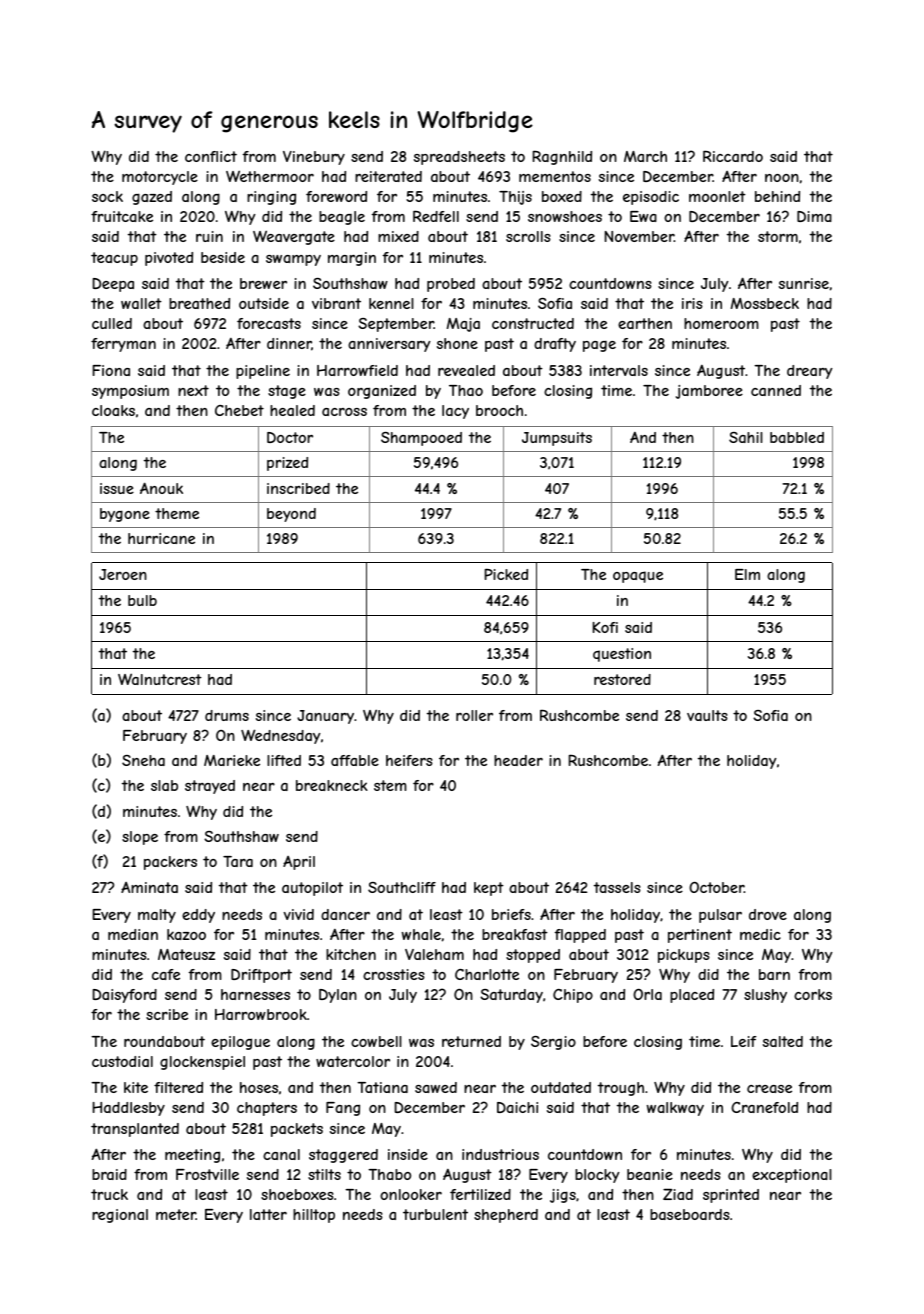  Describe the element at coordinates (176, 1214) in the screenshot. I see `meter` at that location.
